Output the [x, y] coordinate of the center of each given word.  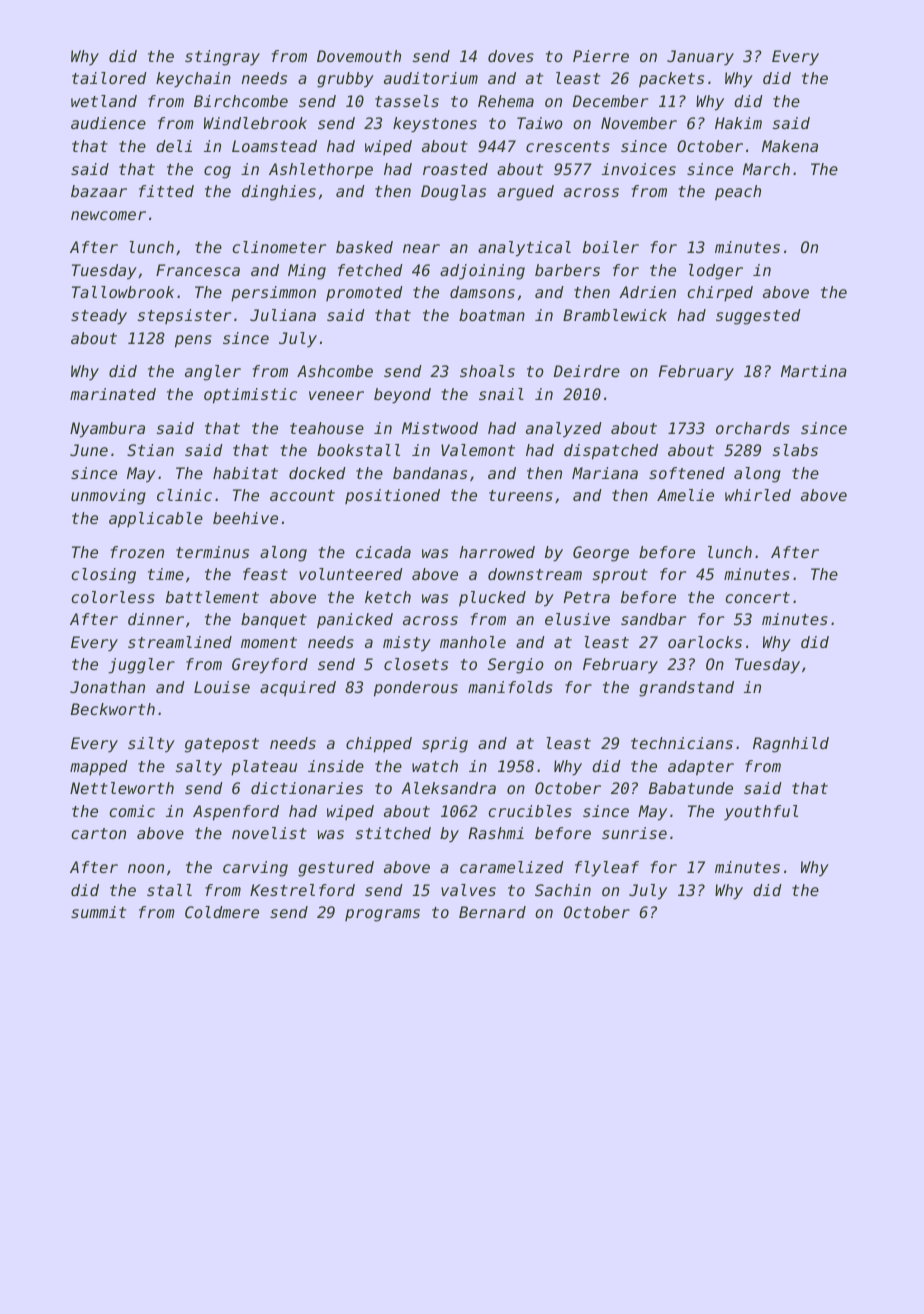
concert [757, 597]
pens [193, 341]
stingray [222, 58]
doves [511, 56]
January [700, 58]
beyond [402, 396]
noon [146, 868]
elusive [577, 619]
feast [265, 574]
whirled [758, 495]
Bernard [492, 912]
